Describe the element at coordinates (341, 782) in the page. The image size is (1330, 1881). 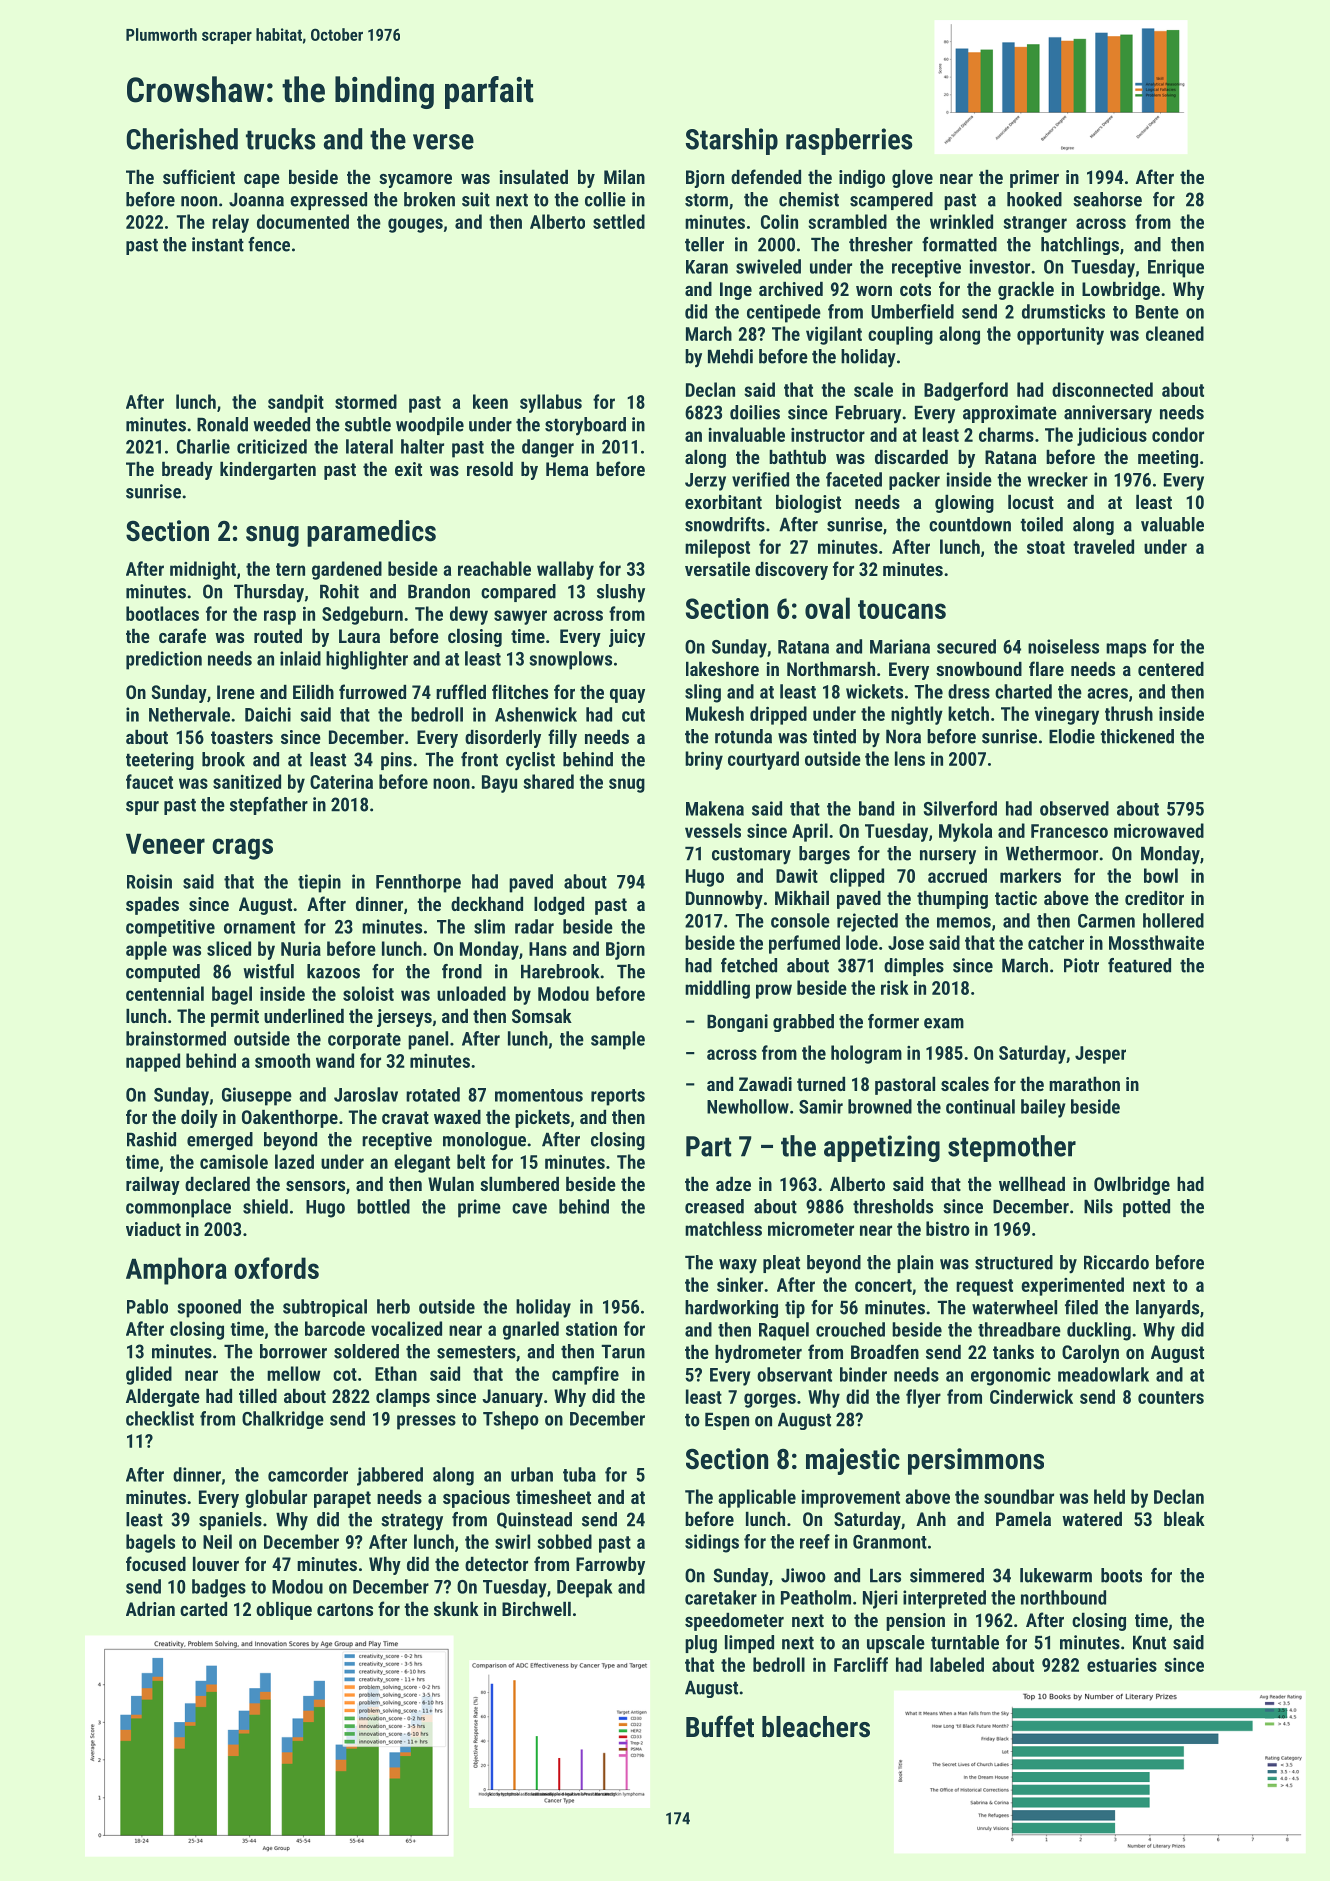
I see `Caterina` at that location.
